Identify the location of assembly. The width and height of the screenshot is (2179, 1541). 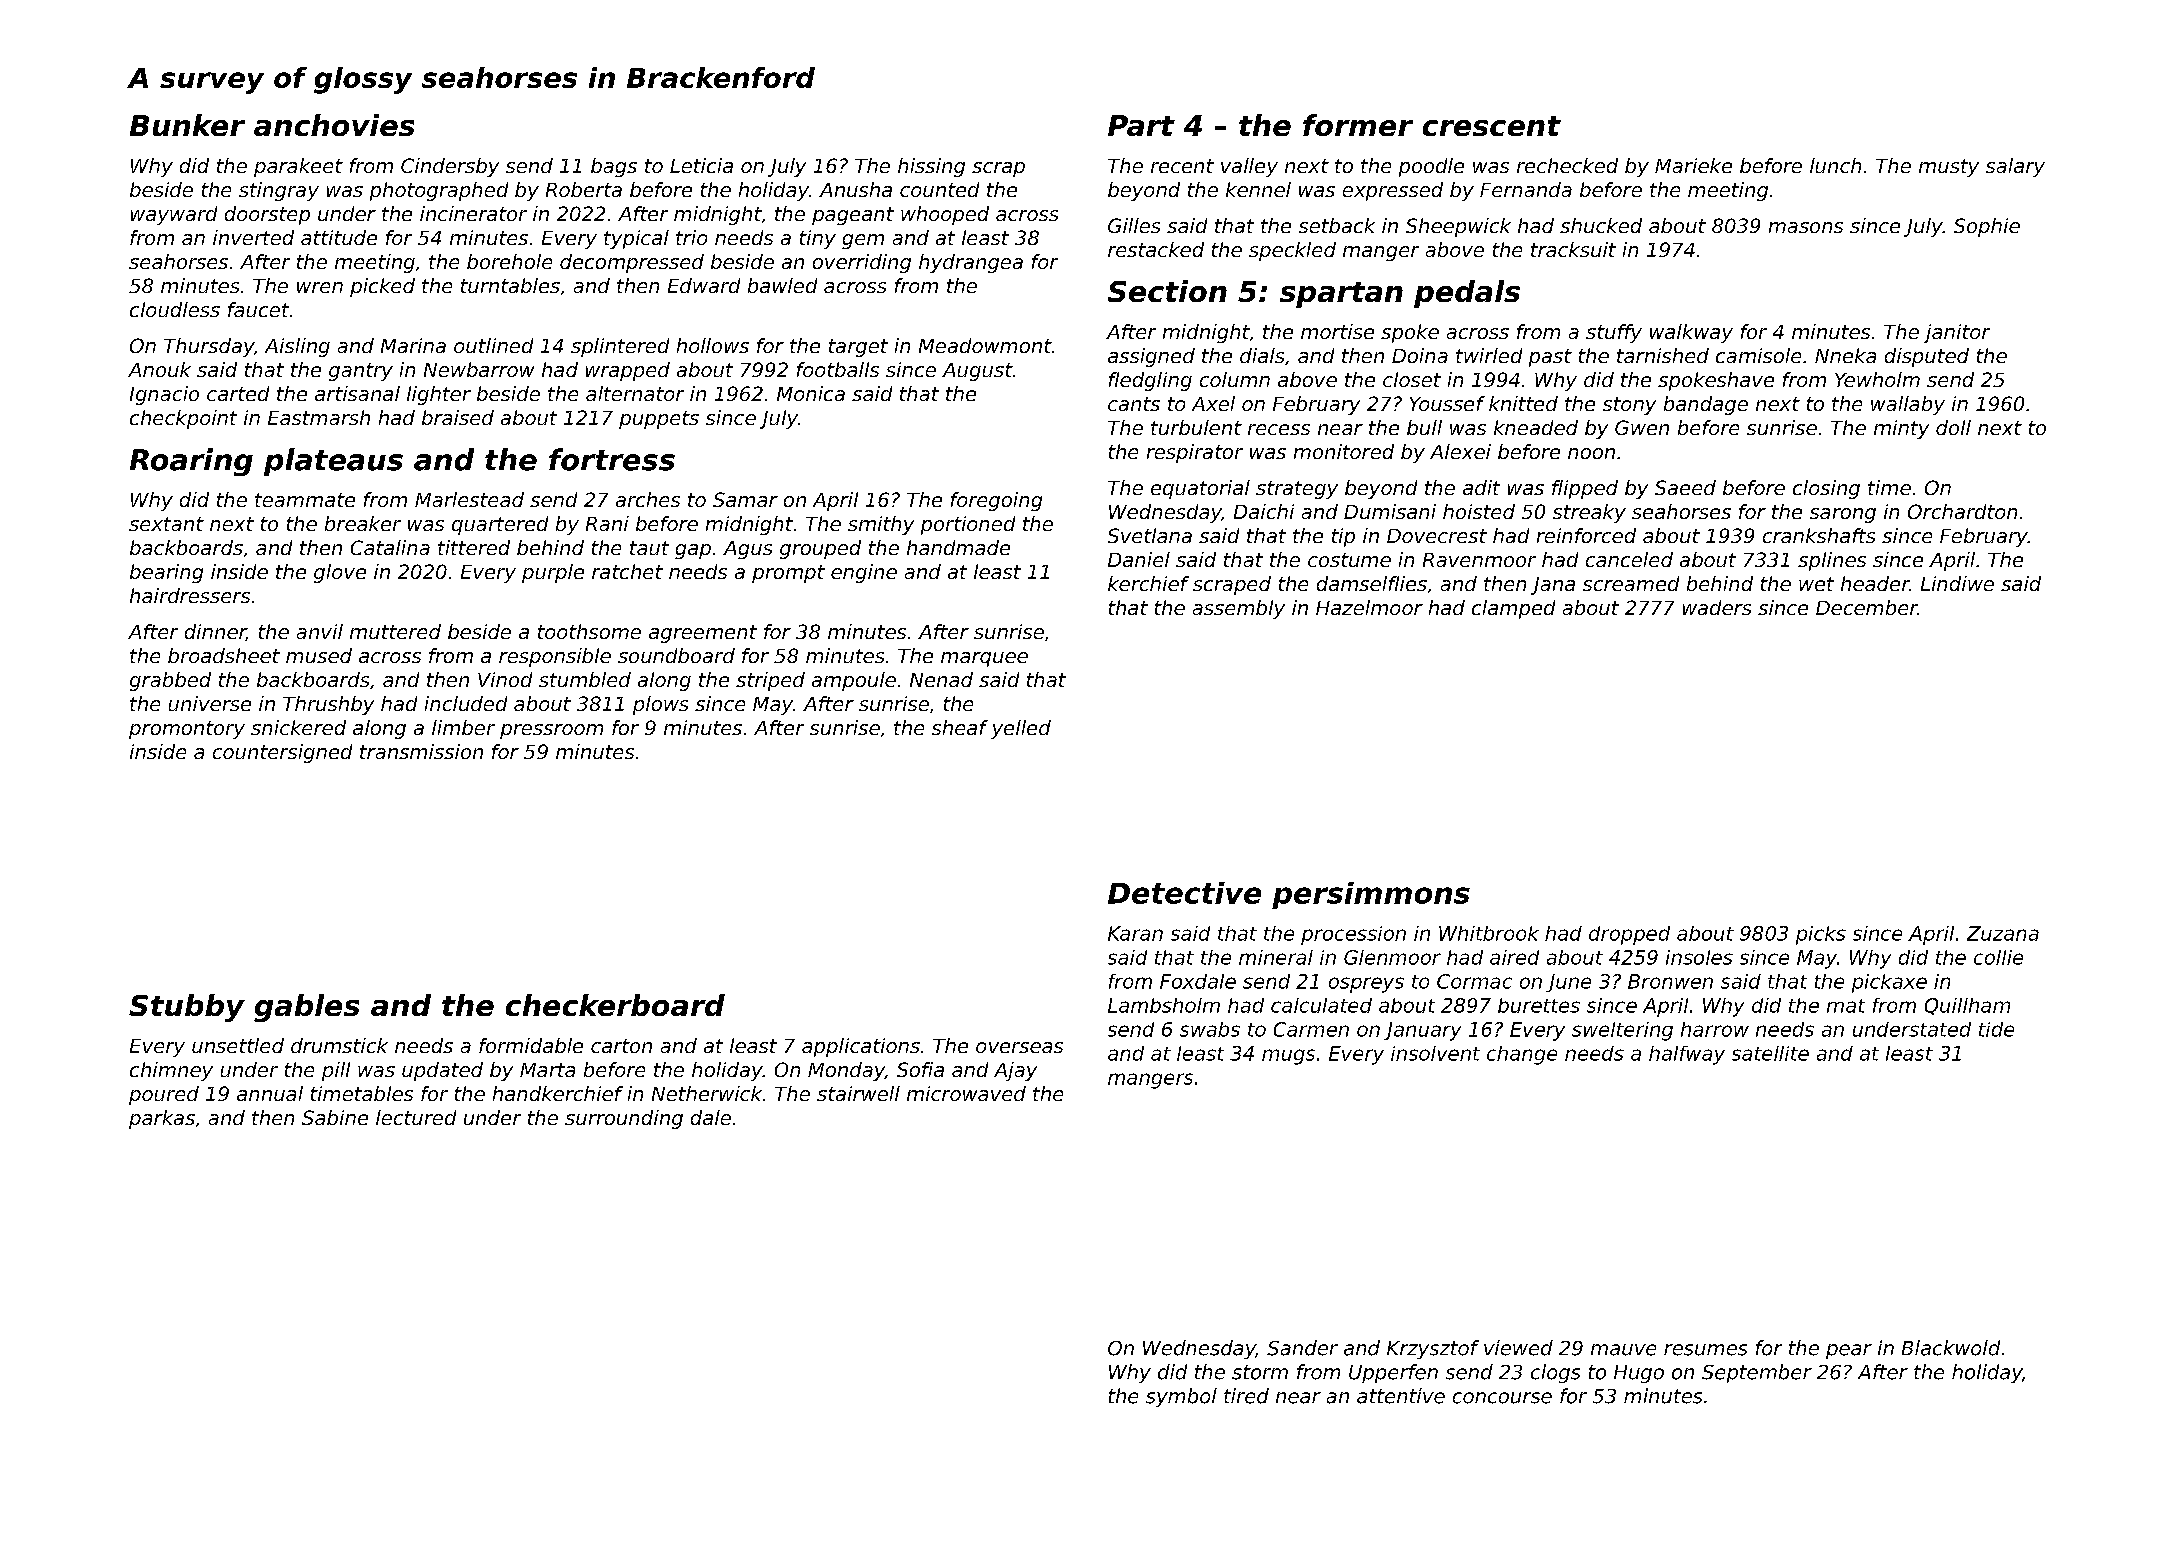
(1239, 609).
